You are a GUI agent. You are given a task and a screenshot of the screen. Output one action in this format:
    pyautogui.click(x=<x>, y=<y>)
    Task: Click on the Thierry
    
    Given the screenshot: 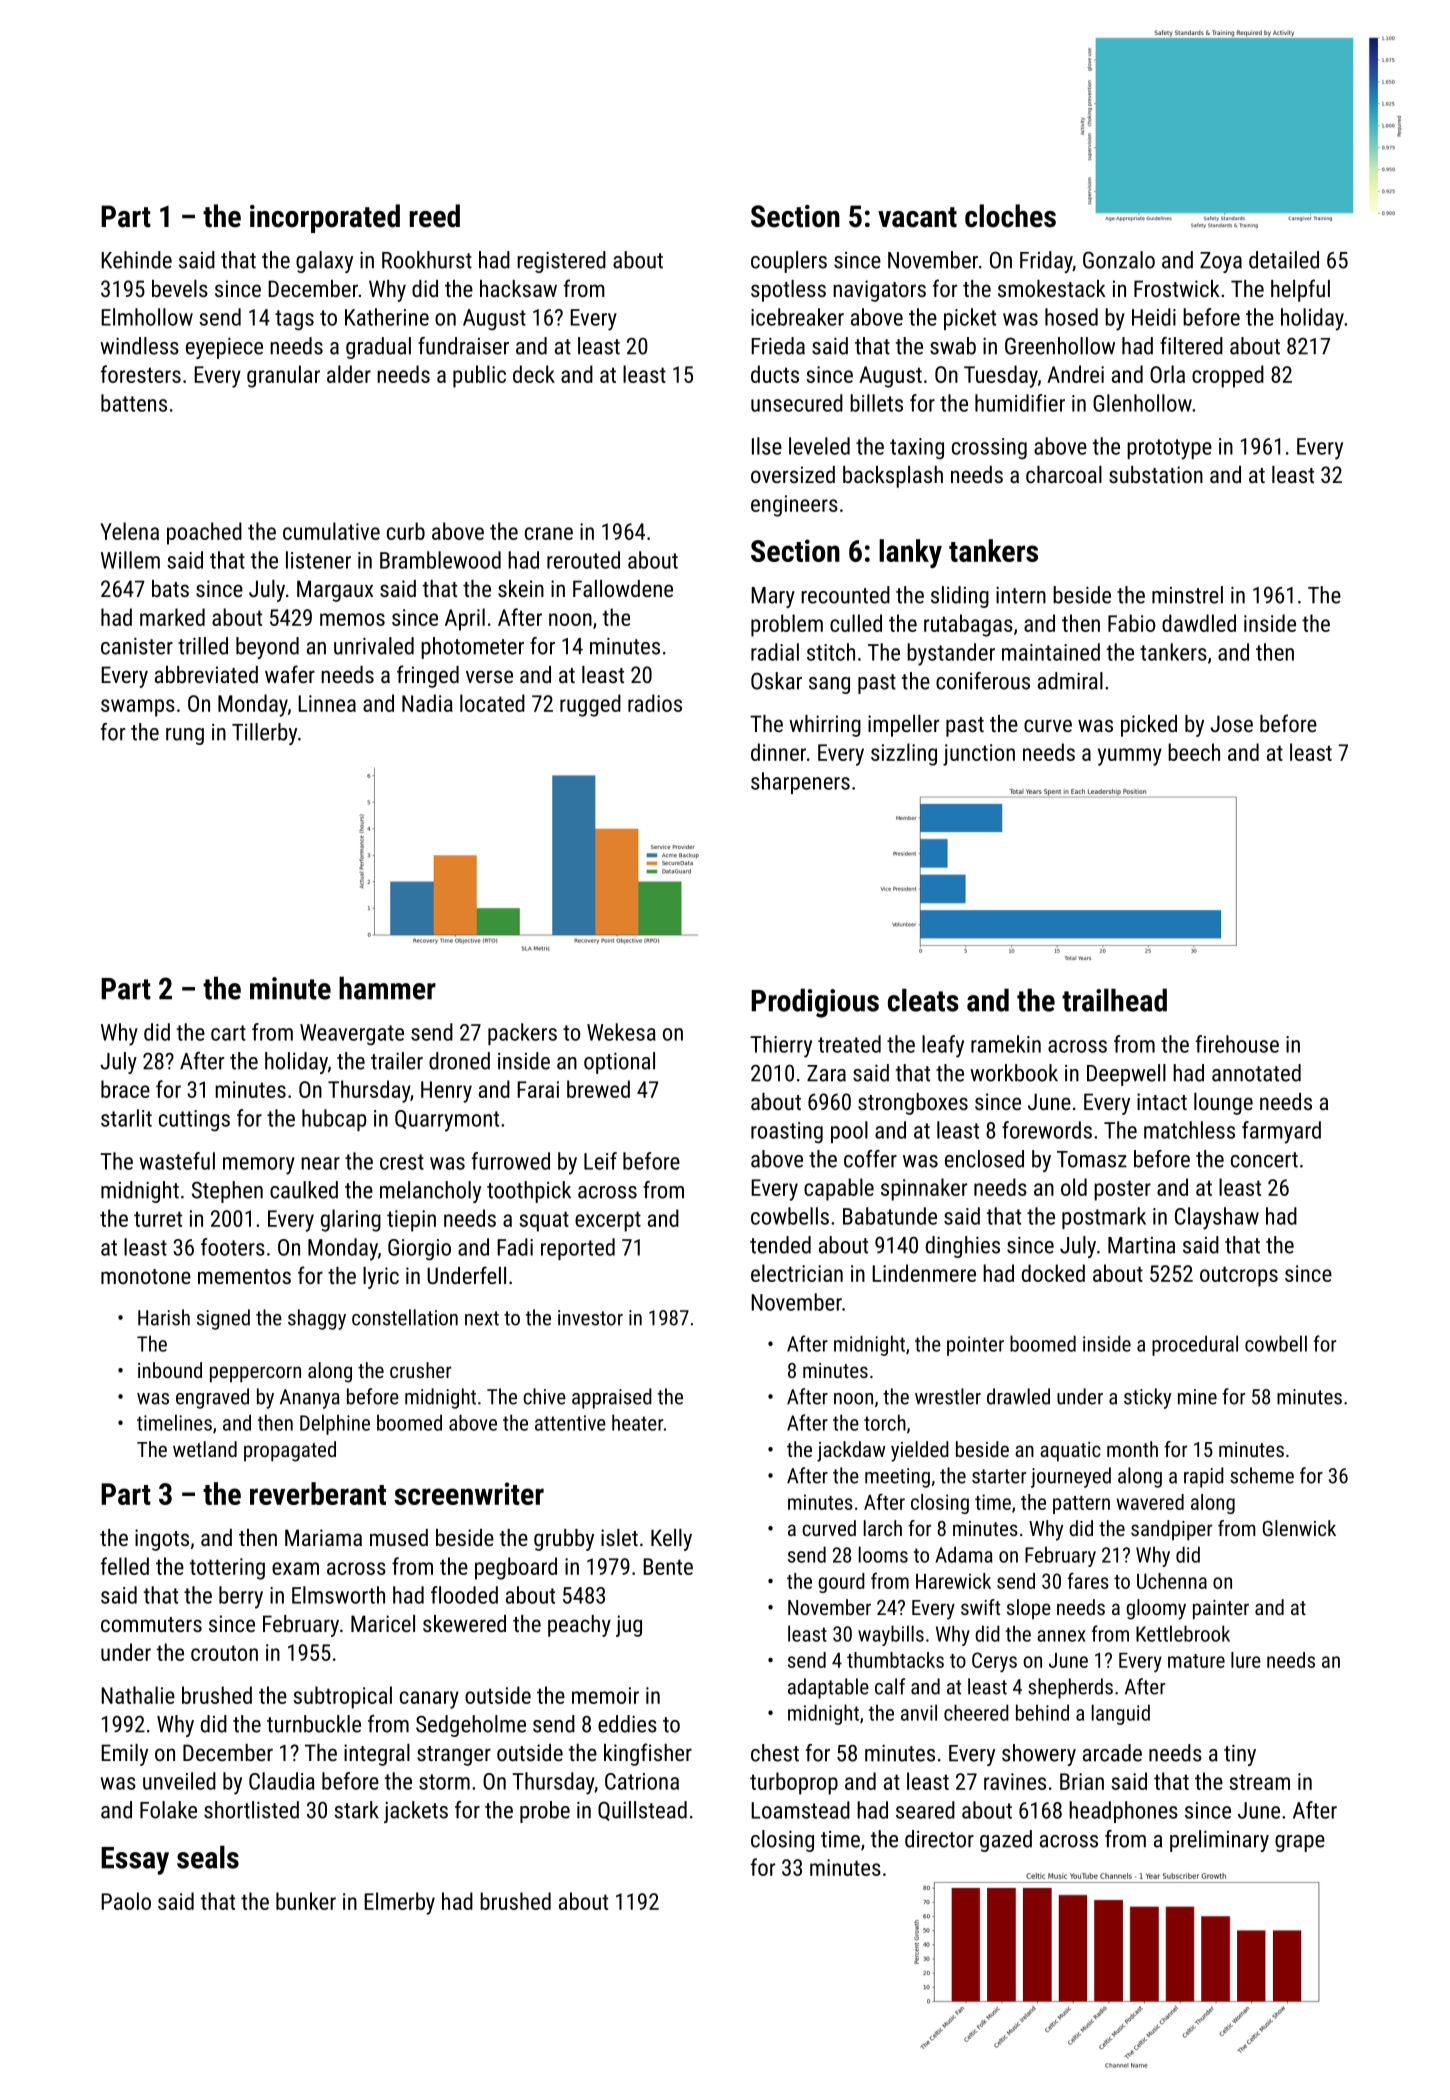 What is the action you would take?
    pyautogui.click(x=781, y=1046)
